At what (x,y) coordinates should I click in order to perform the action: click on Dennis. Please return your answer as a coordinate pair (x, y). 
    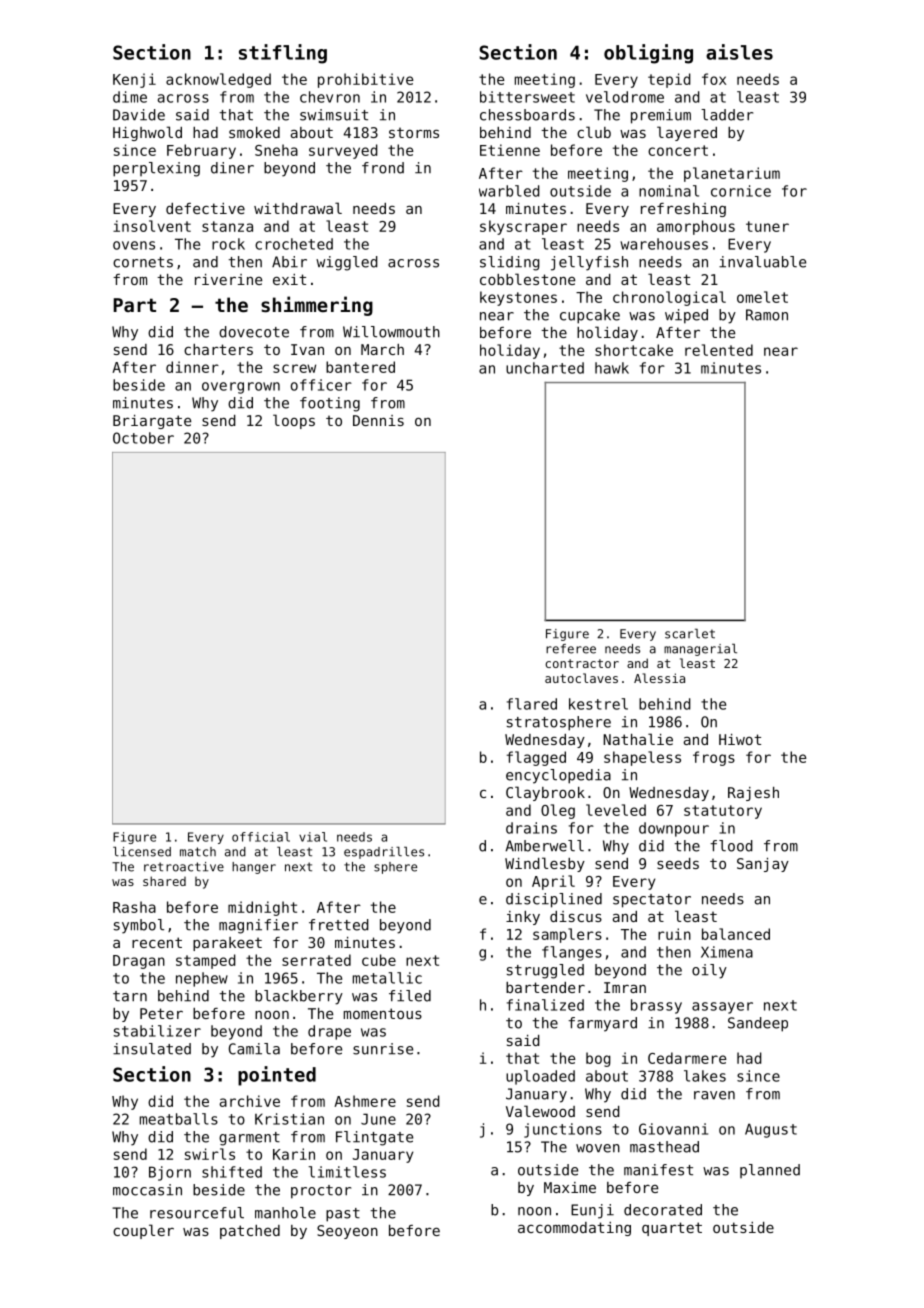
    Looking at the image, I should click on (378, 420).
